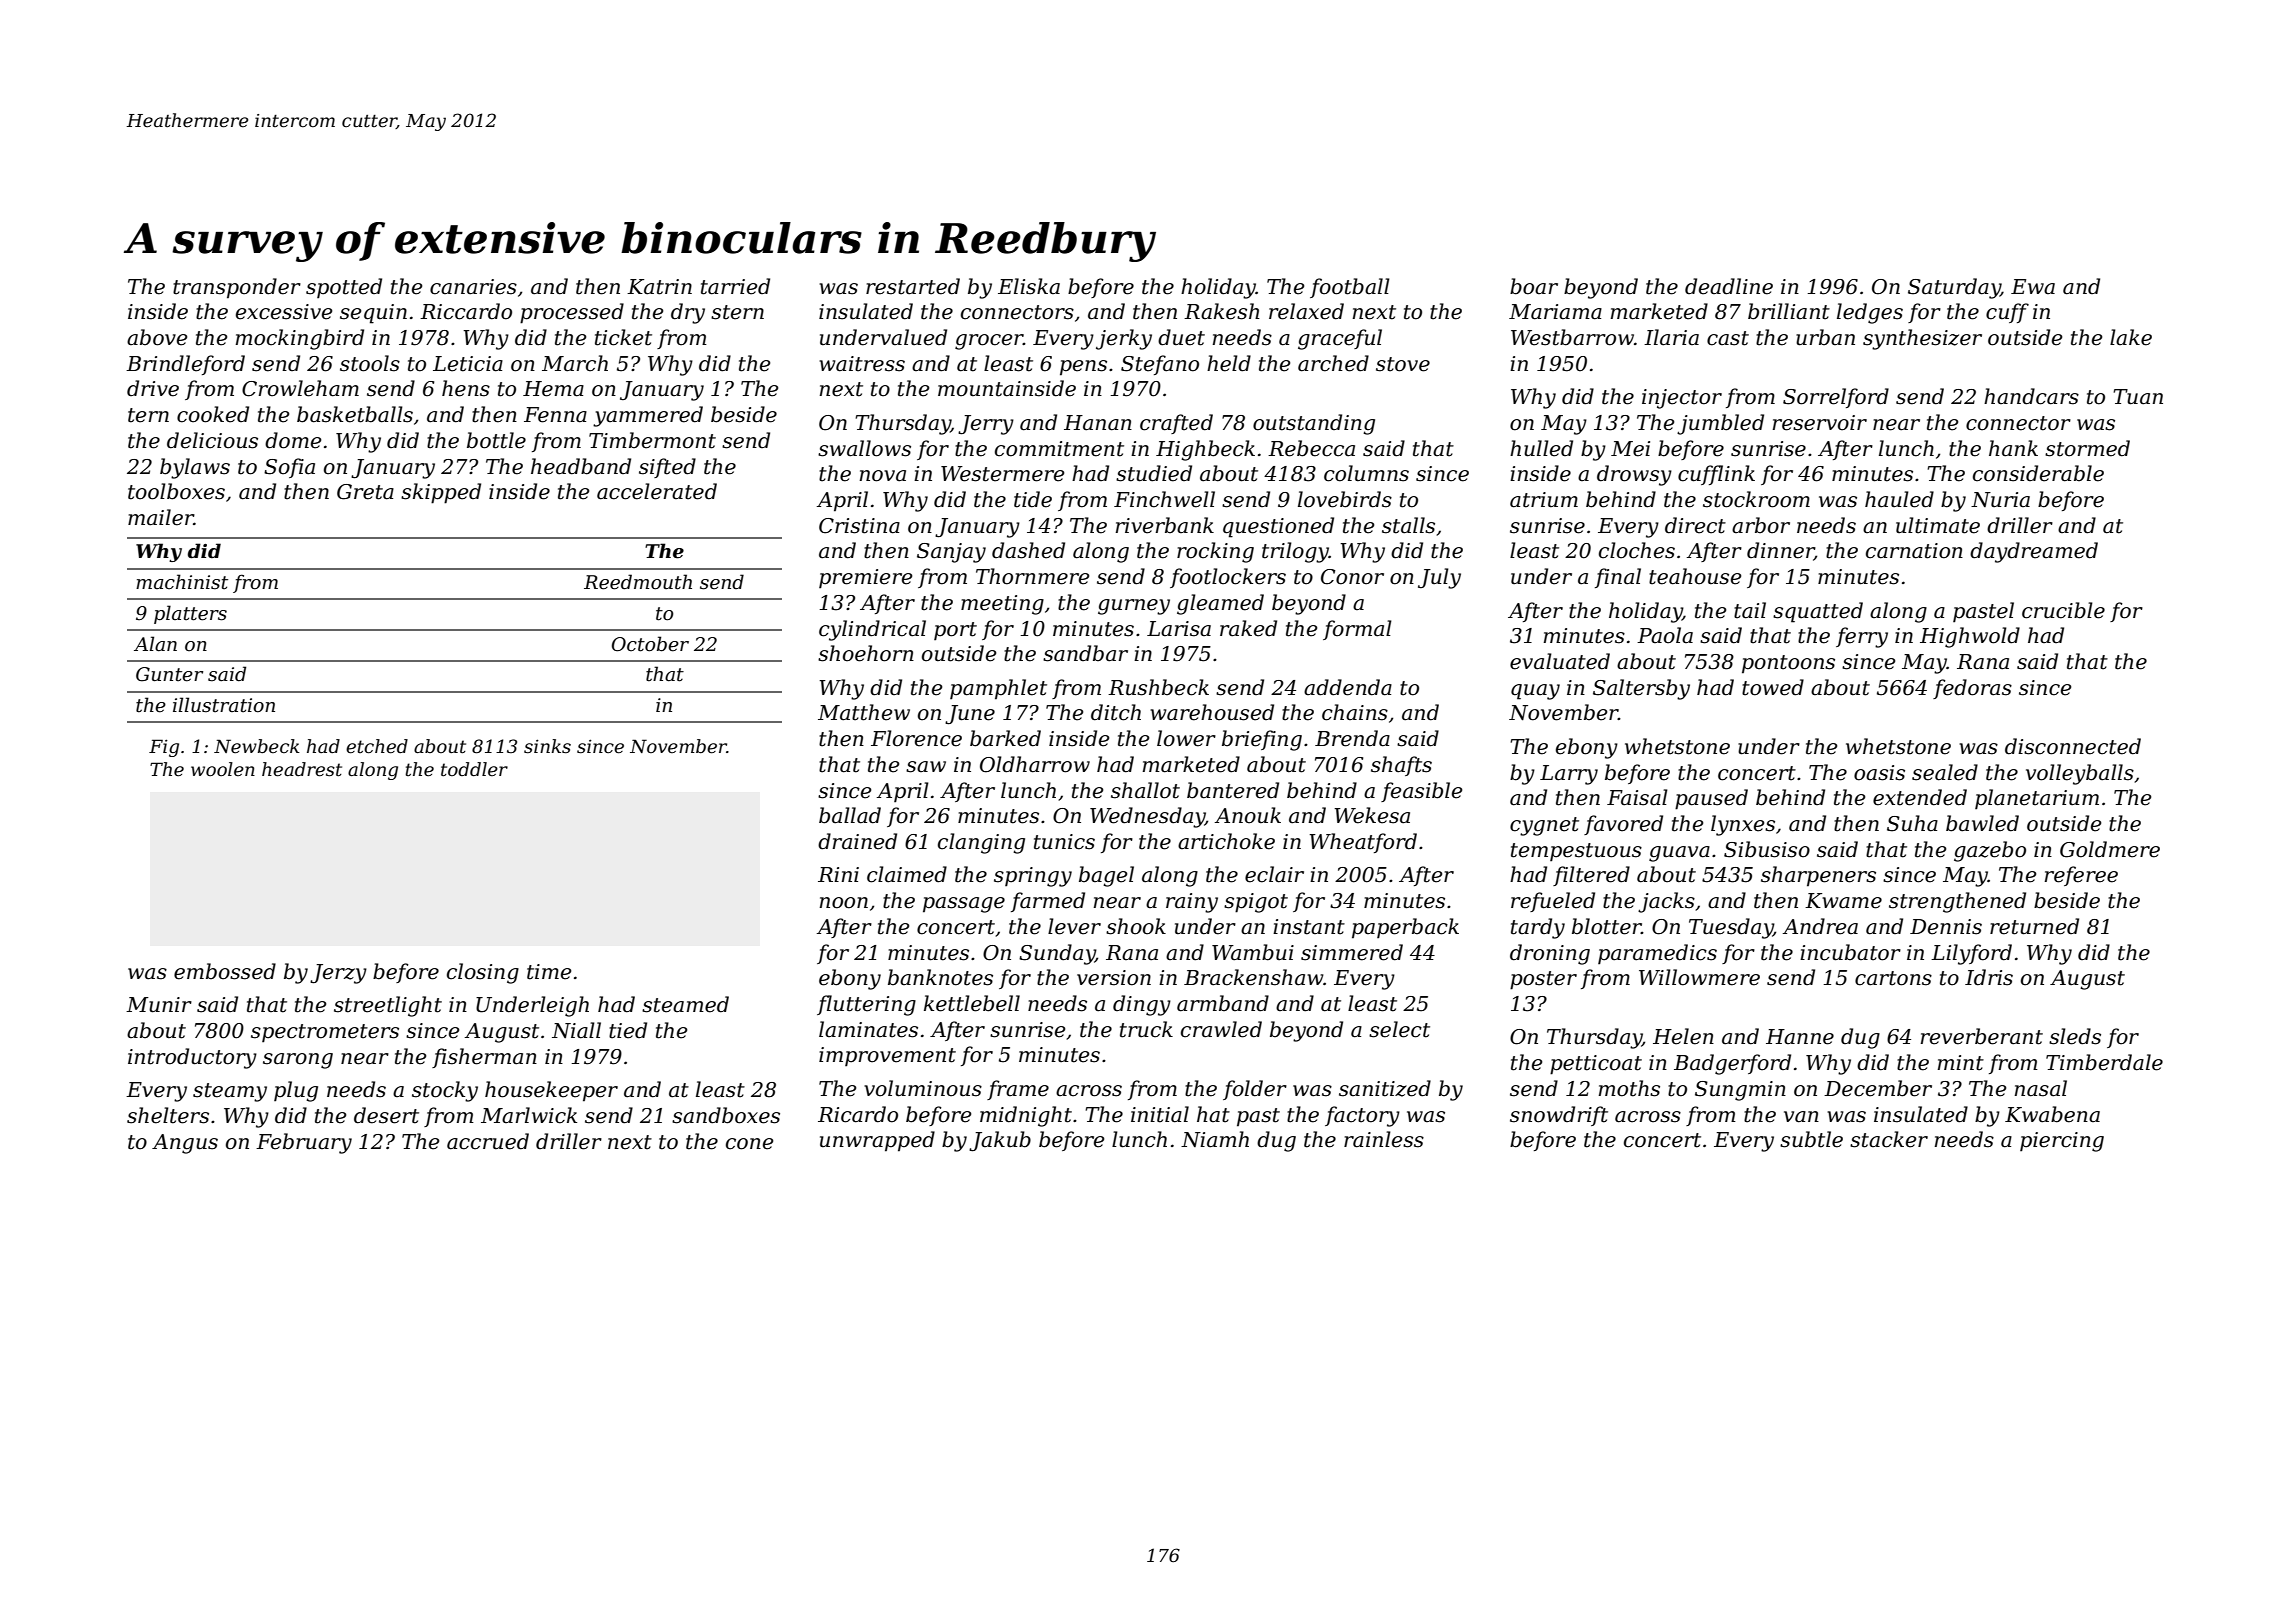 The height and width of the screenshot is (1620, 2292). Describe the element at coordinates (2000, 500) in the screenshot. I see `Nuria` at that location.
